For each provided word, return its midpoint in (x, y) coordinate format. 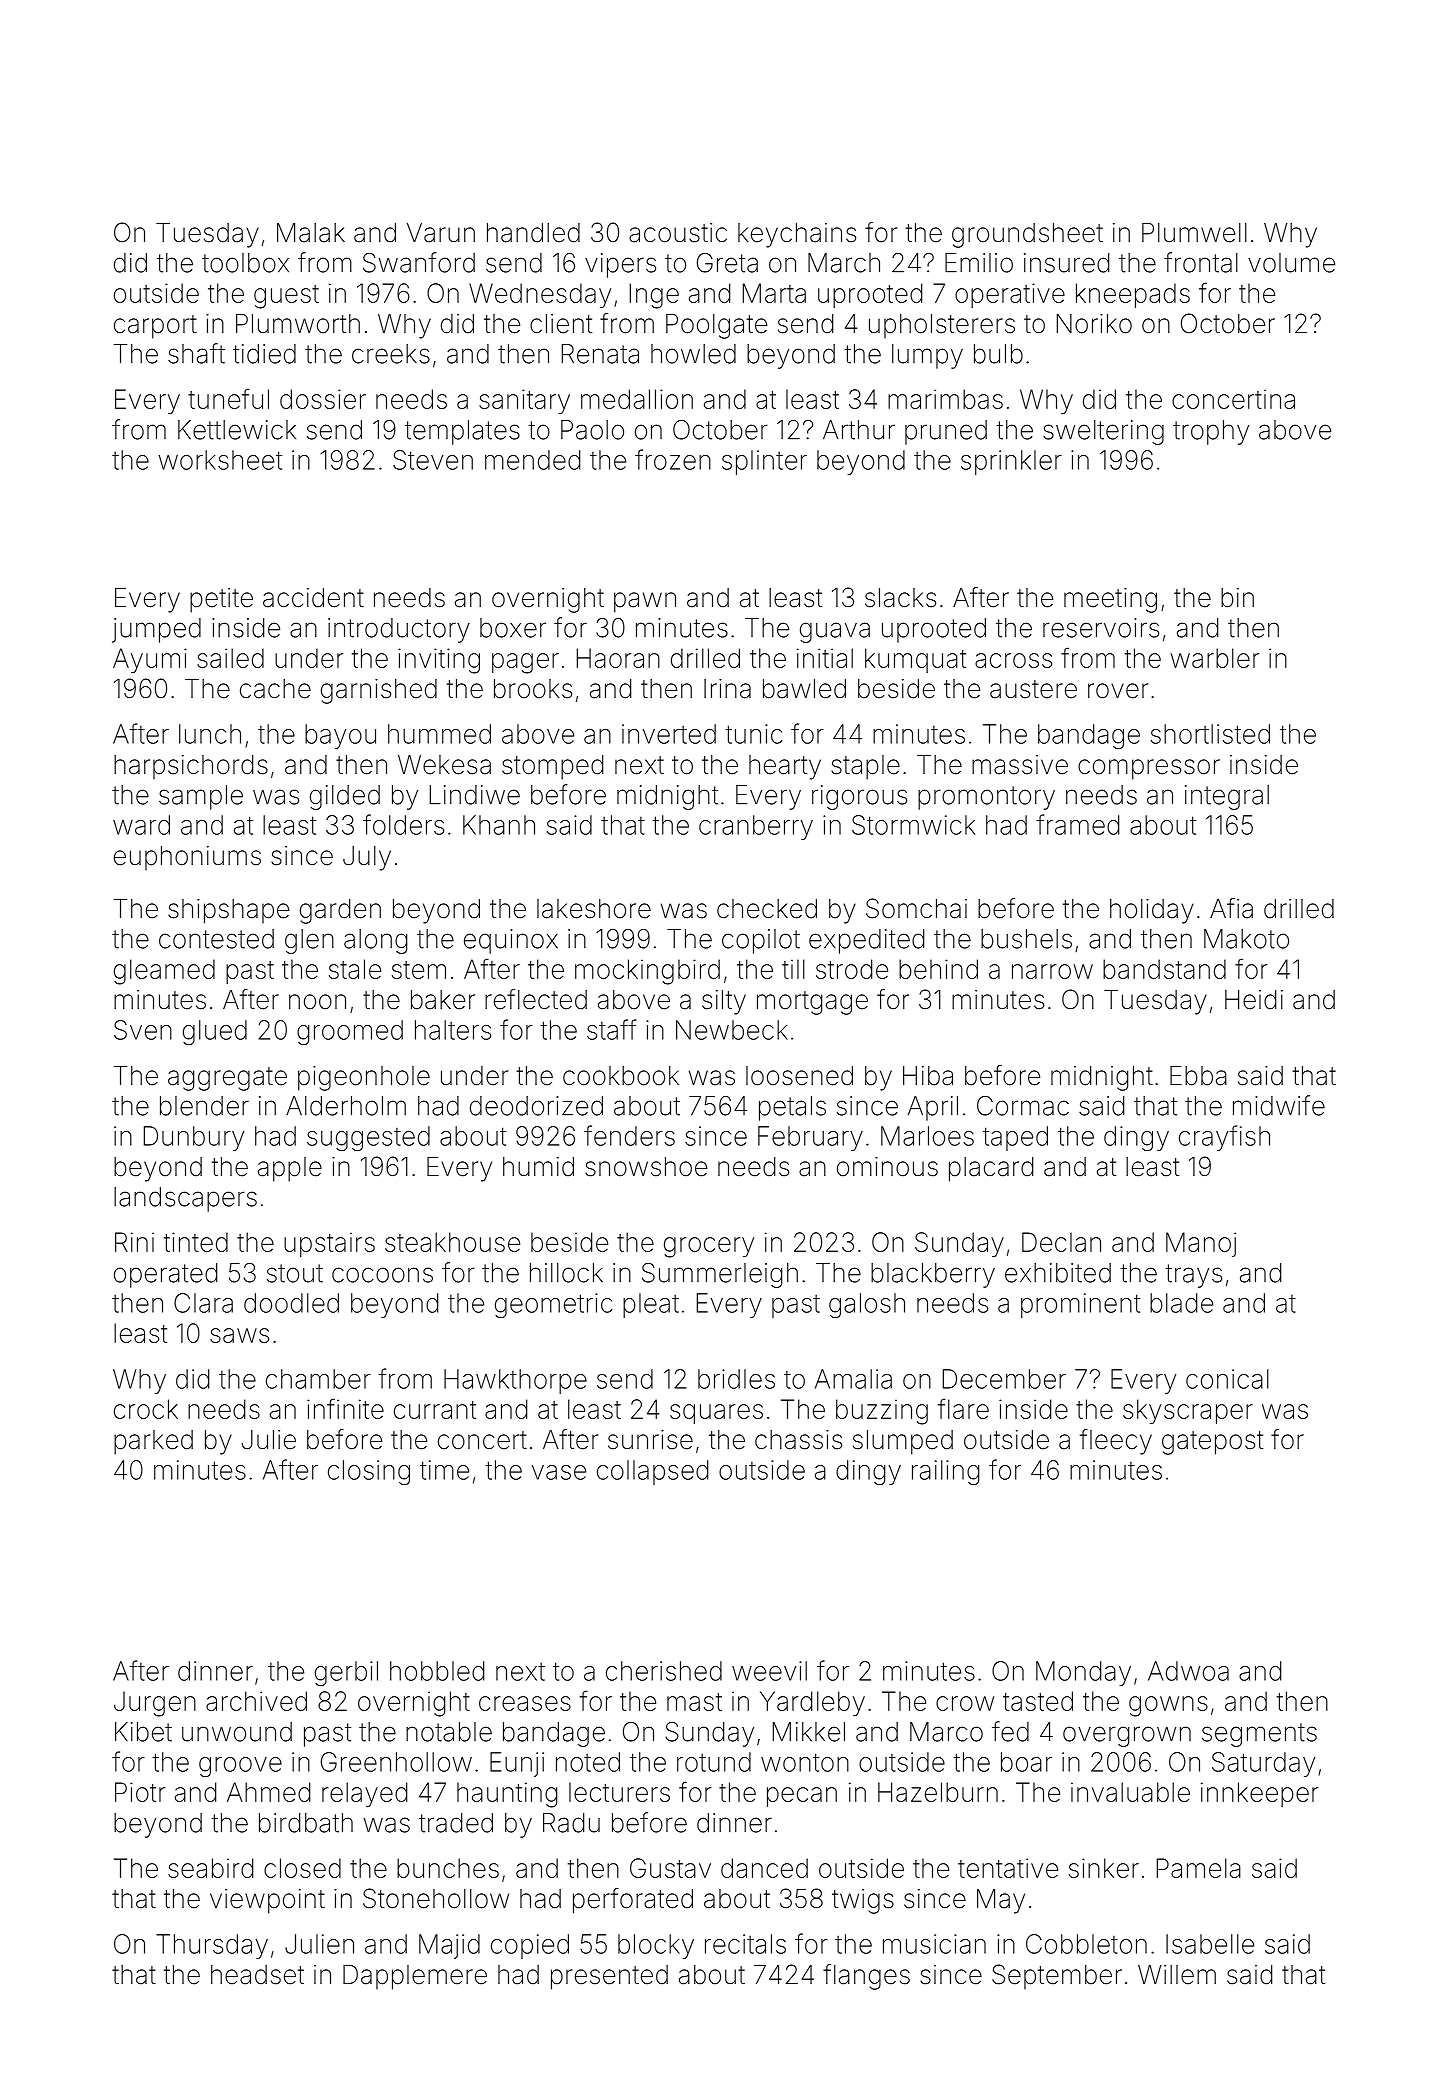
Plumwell (1194, 233)
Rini (134, 1242)
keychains (797, 235)
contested (216, 939)
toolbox (245, 263)
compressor (1149, 769)
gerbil (346, 1673)
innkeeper (1260, 1794)
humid (538, 1167)
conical (1227, 1379)
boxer (513, 628)
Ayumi (150, 660)
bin (1237, 598)
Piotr (140, 1792)
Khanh (499, 825)
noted (588, 1762)
